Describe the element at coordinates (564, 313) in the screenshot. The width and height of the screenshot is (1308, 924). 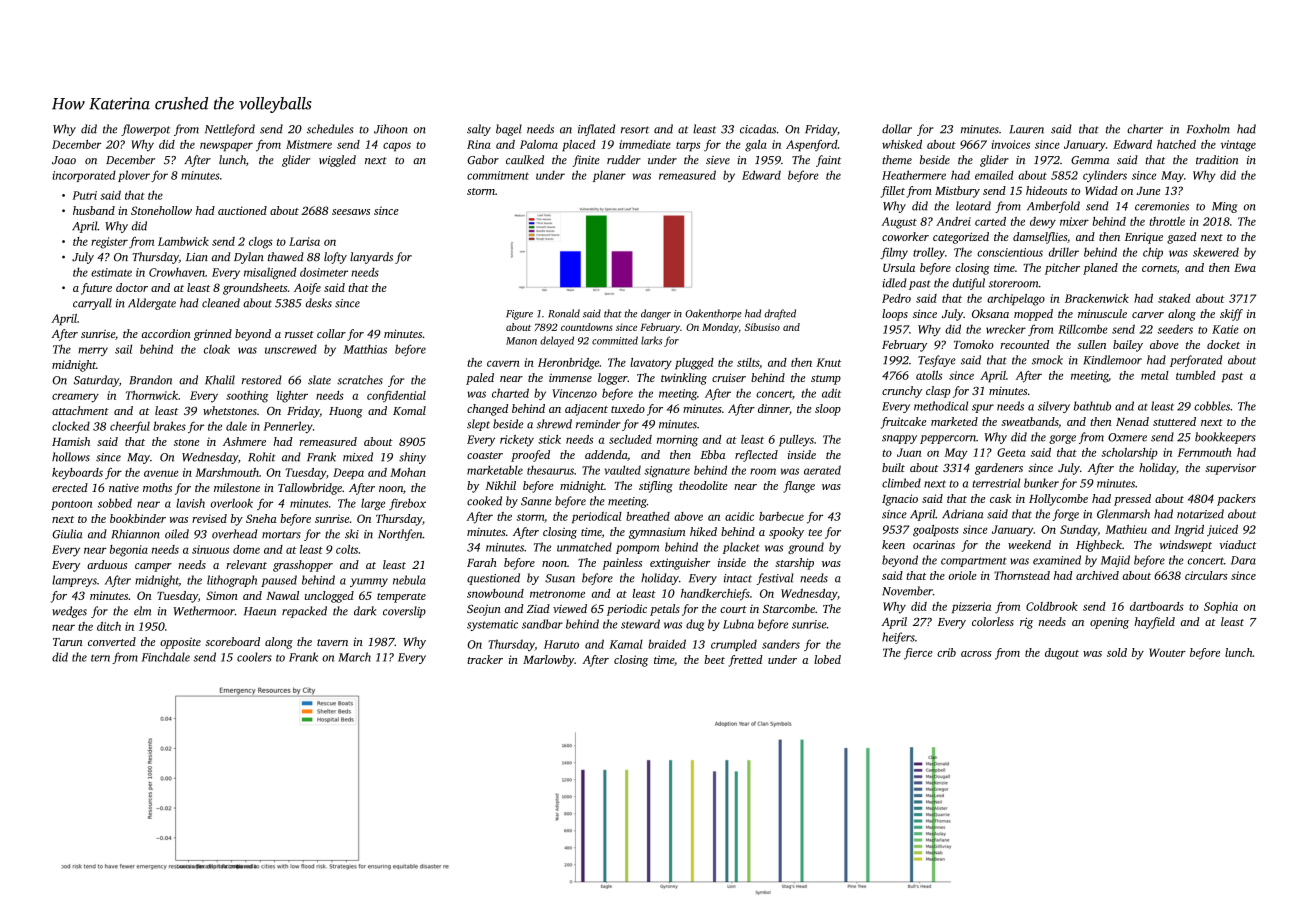
I see `Ronald` at that location.
